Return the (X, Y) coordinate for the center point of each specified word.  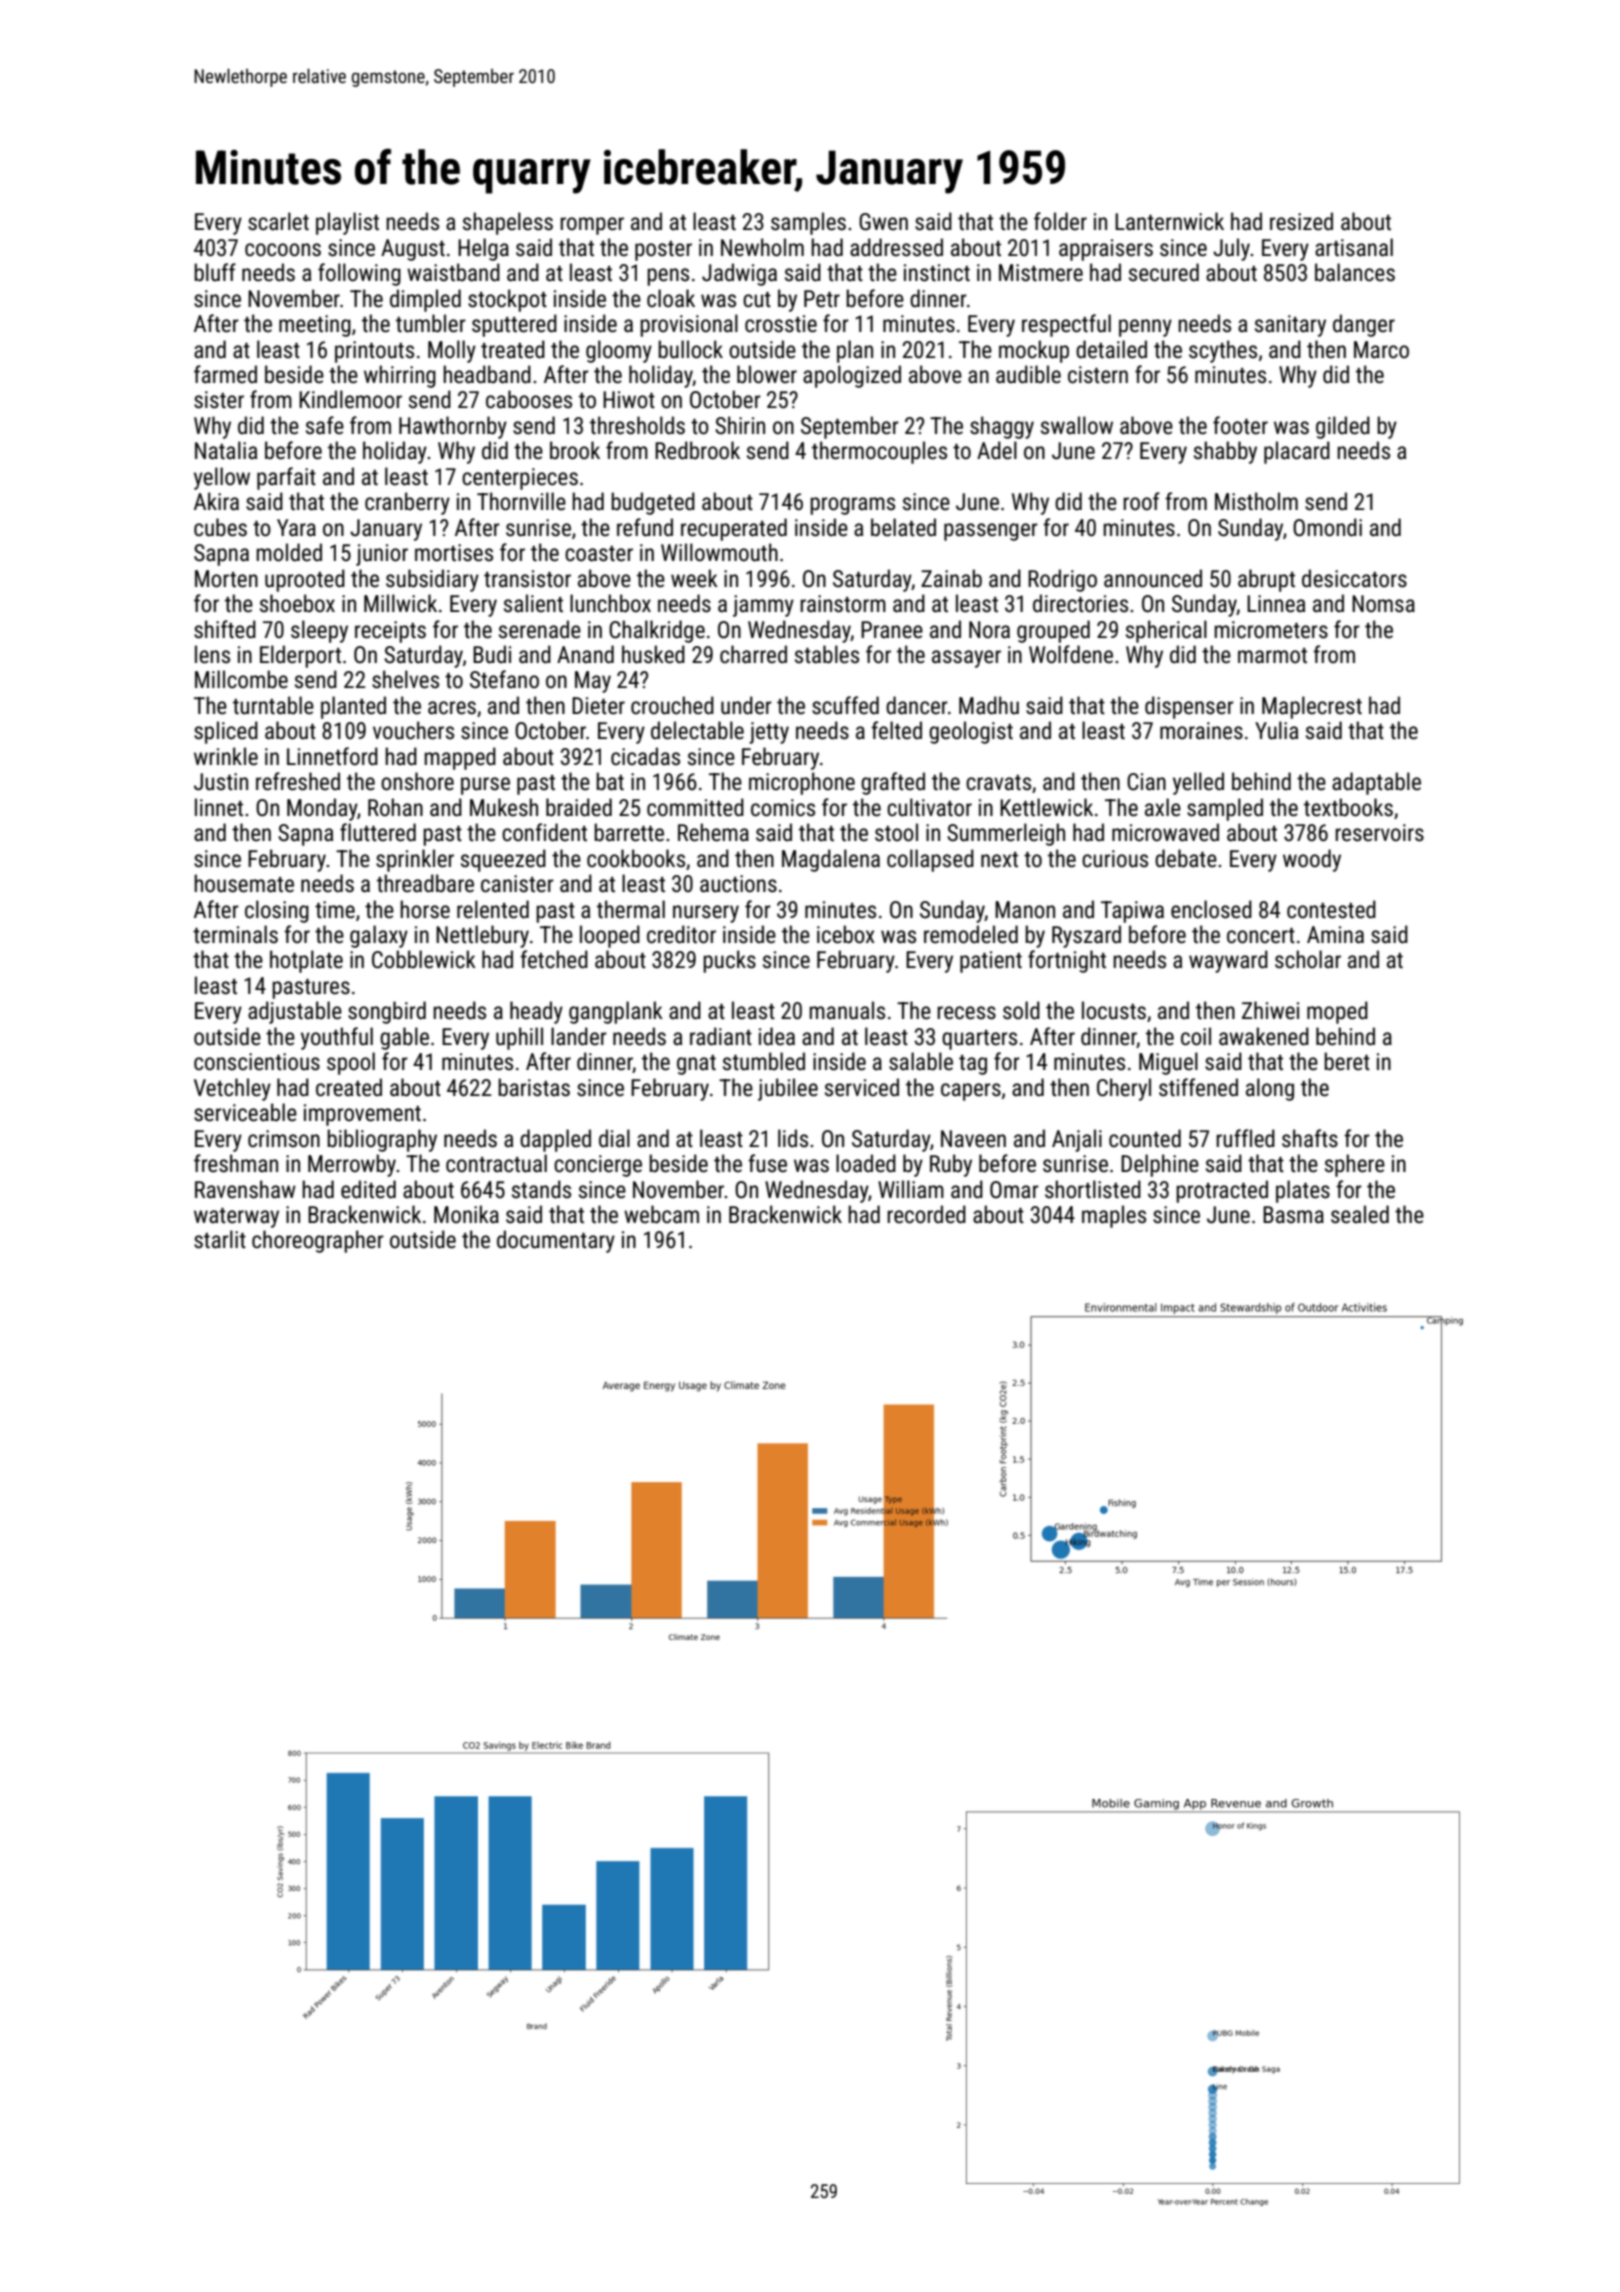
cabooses (529, 399)
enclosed (1211, 909)
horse (425, 909)
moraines (1201, 731)
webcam (661, 1214)
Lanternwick (1169, 221)
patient (991, 962)
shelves (405, 679)
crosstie (781, 324)
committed (695, 807)
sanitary (1290, 326)
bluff (215, 272)
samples (808, 223)
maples (1114, 1216)
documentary (556, 1241)
